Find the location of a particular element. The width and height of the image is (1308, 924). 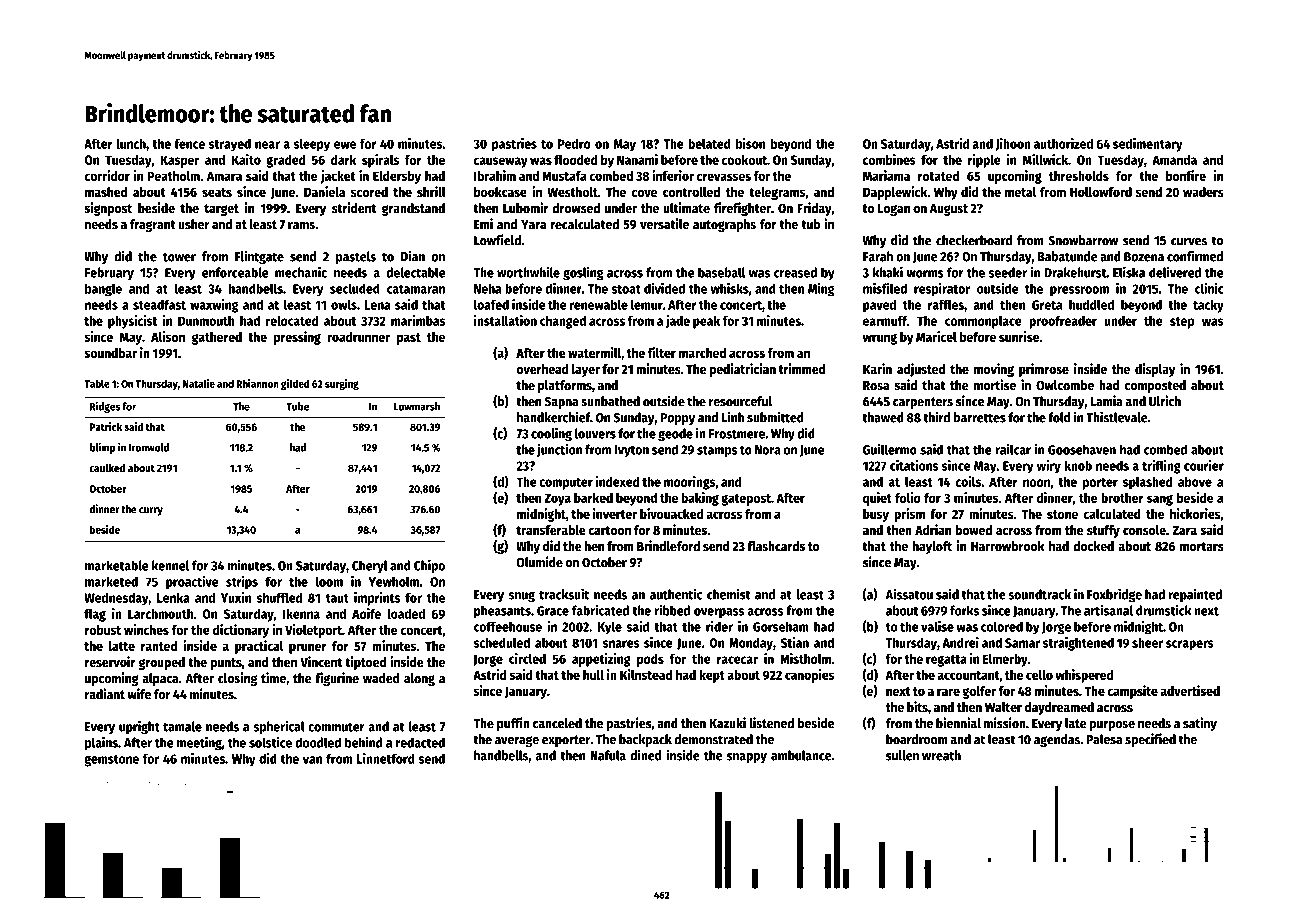

Nafula is located at coordinates (608, 755).
